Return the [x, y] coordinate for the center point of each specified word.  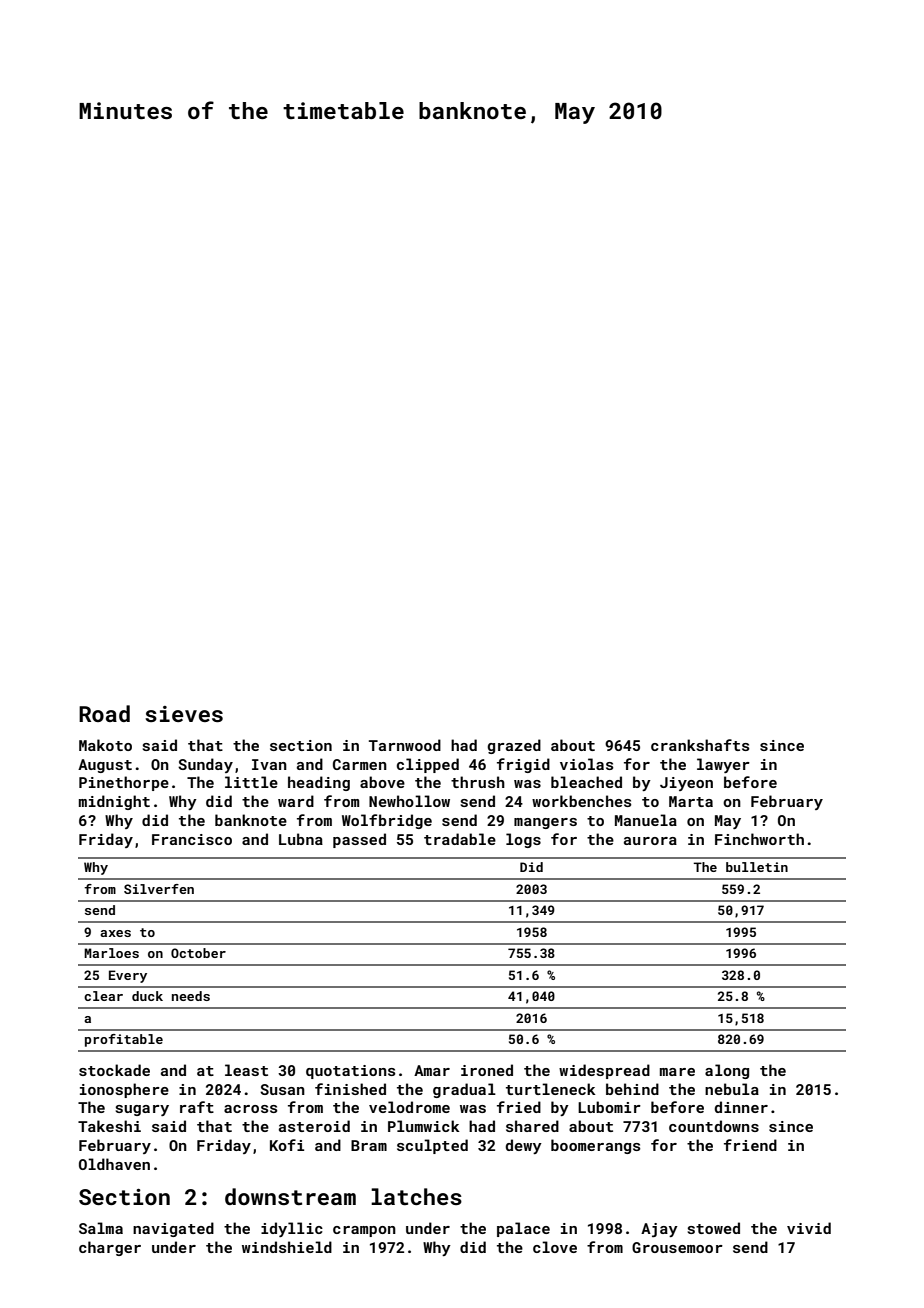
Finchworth [759, 839]
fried [519, 1107]
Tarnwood [405, 745]
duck [147, 996]
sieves [184, 714]
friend [750, 1145]
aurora [650, 841]
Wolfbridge [387, 821]
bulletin [757, 867]
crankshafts [700, 745]
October [198, 953]
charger [110, 1248]
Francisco [192, 839]
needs [191, 996]
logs [523, 840]
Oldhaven [114, 1164]
